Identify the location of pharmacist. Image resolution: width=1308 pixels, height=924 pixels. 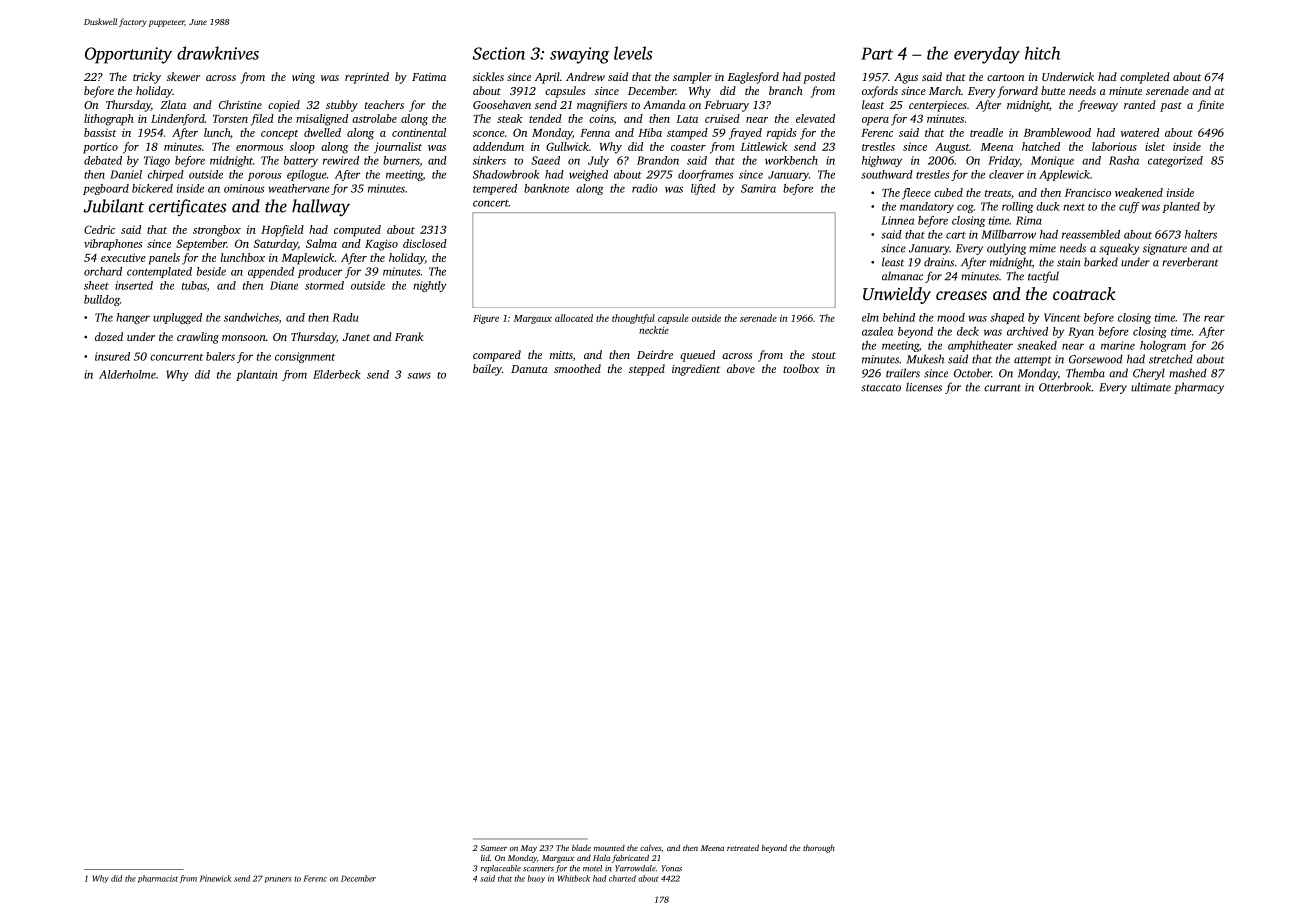
(158, 879).
